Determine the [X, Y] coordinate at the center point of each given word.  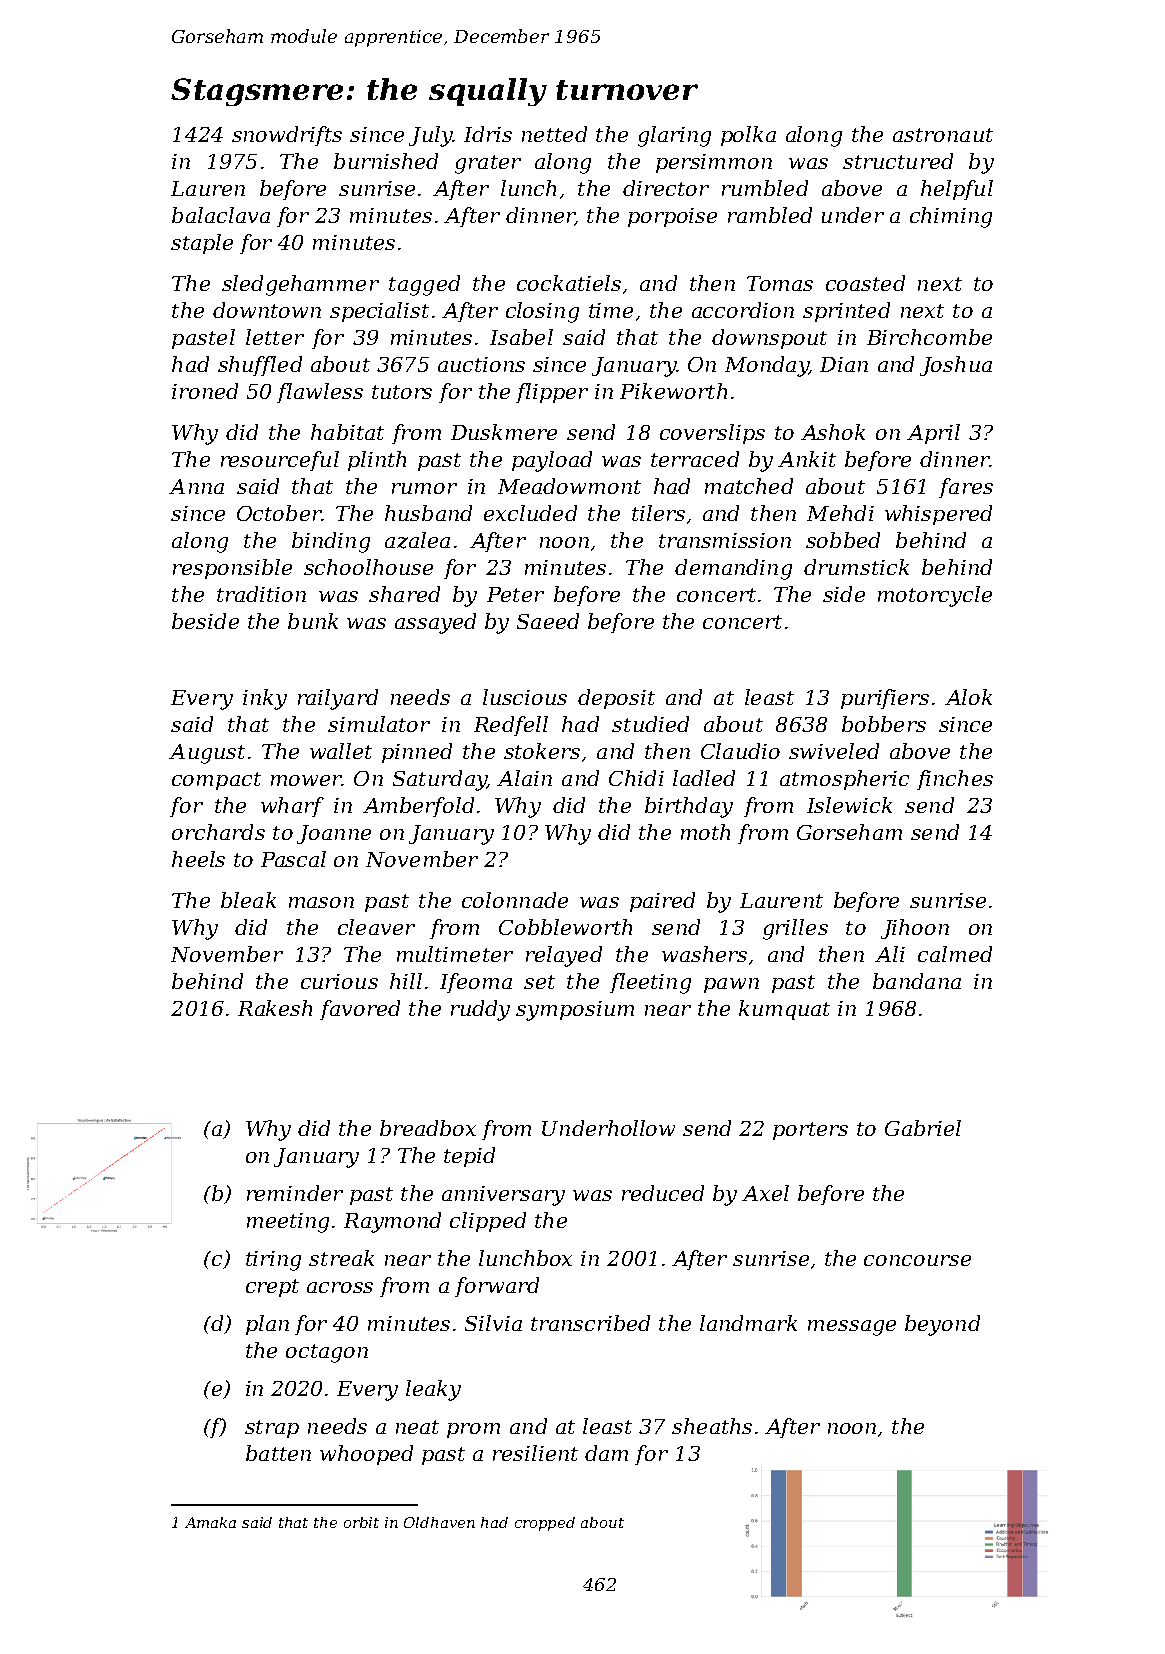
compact [216, 781]
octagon [327, 1353]
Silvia [493, 1323]
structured [898, 161]
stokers [542, 751]
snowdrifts [287, 136]
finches [955, 780]
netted [554, 134]
